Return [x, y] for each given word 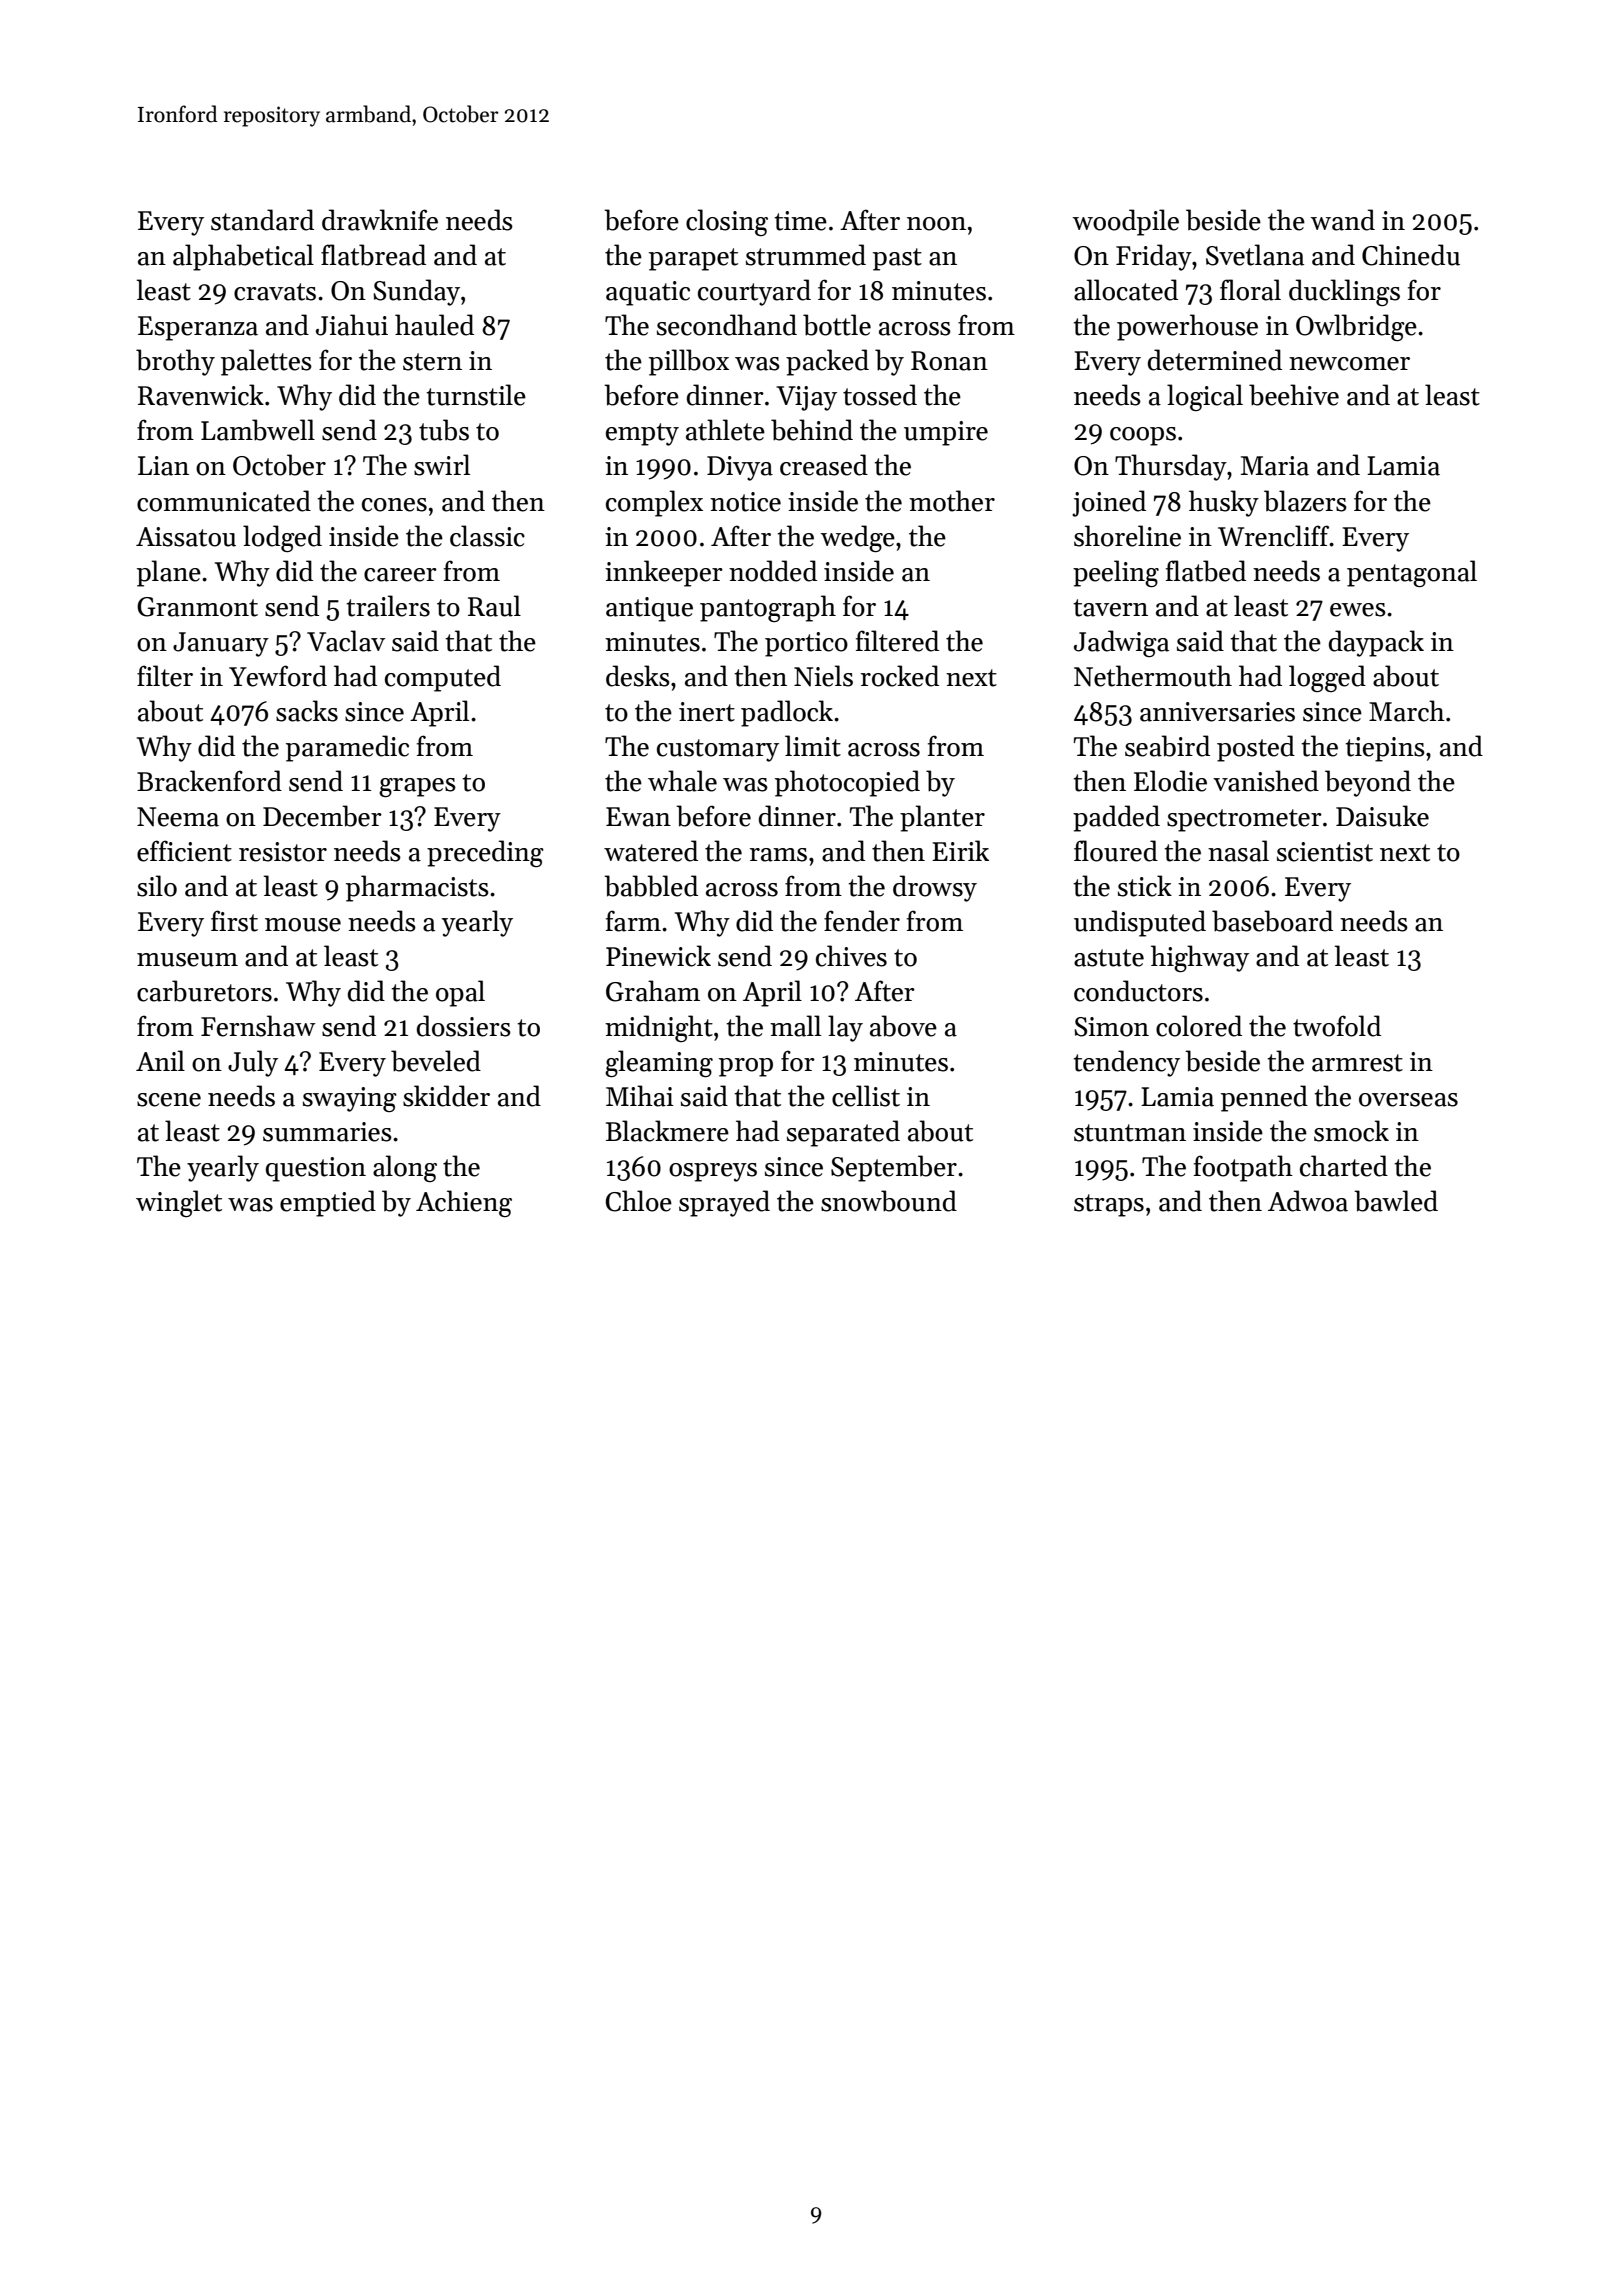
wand [1342, 220]
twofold [1337, 1026]
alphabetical [243, 257]
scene [169, 1100]
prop [746, 1067]
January [221, 644]
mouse [303, 925]
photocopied [847, 783]
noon [936, 224]
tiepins [1385, 749]
